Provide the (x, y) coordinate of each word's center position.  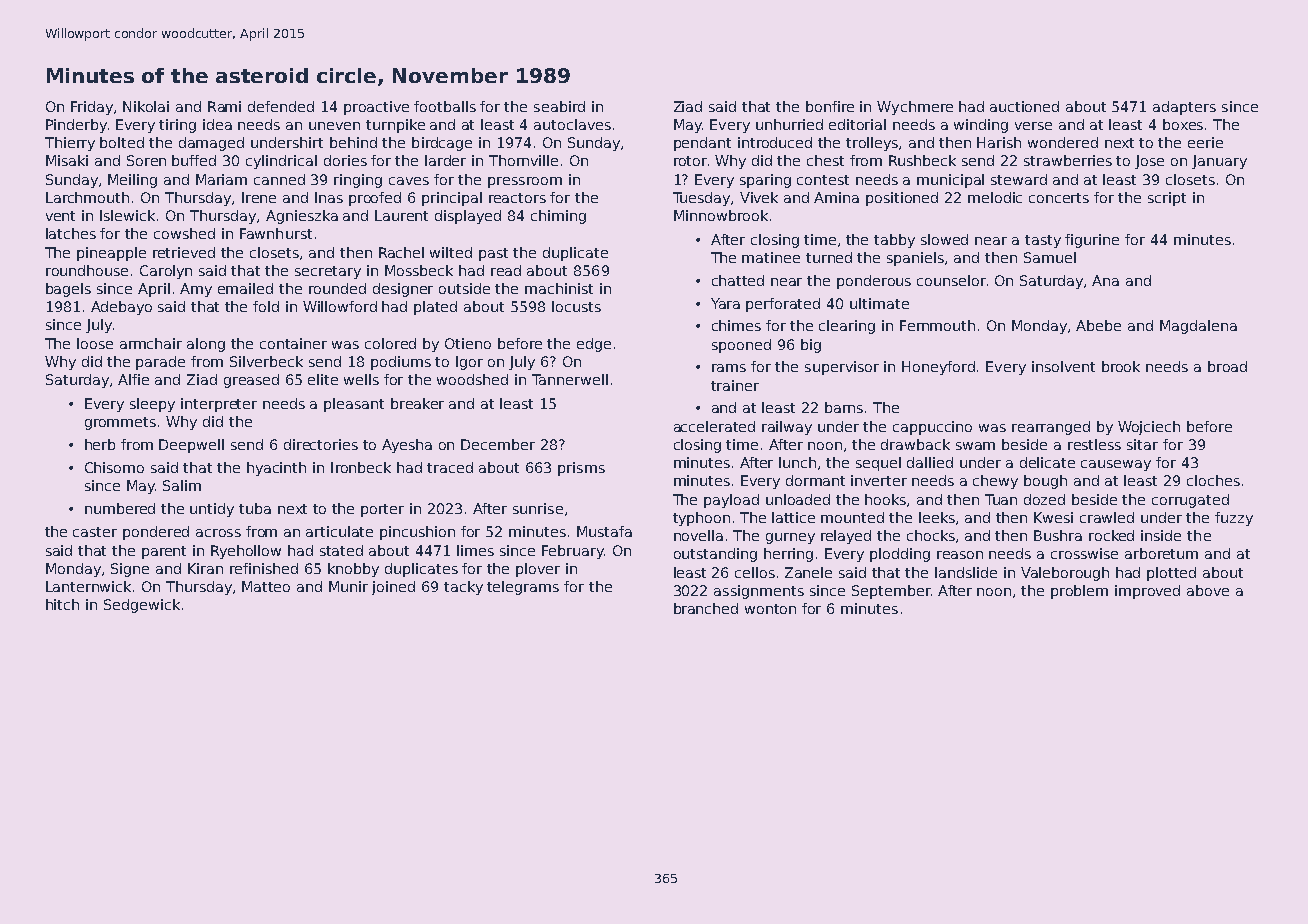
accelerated (714, 426)
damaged (211, 144)
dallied (930, 462)
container (293, 343)
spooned (741, 346)
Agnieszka (302, 217)
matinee (771, 257)
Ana (1105, 280)
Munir (348, 586)
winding (981, 126)
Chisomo (114, 467)
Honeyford (938, 368)
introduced (775, 142)
